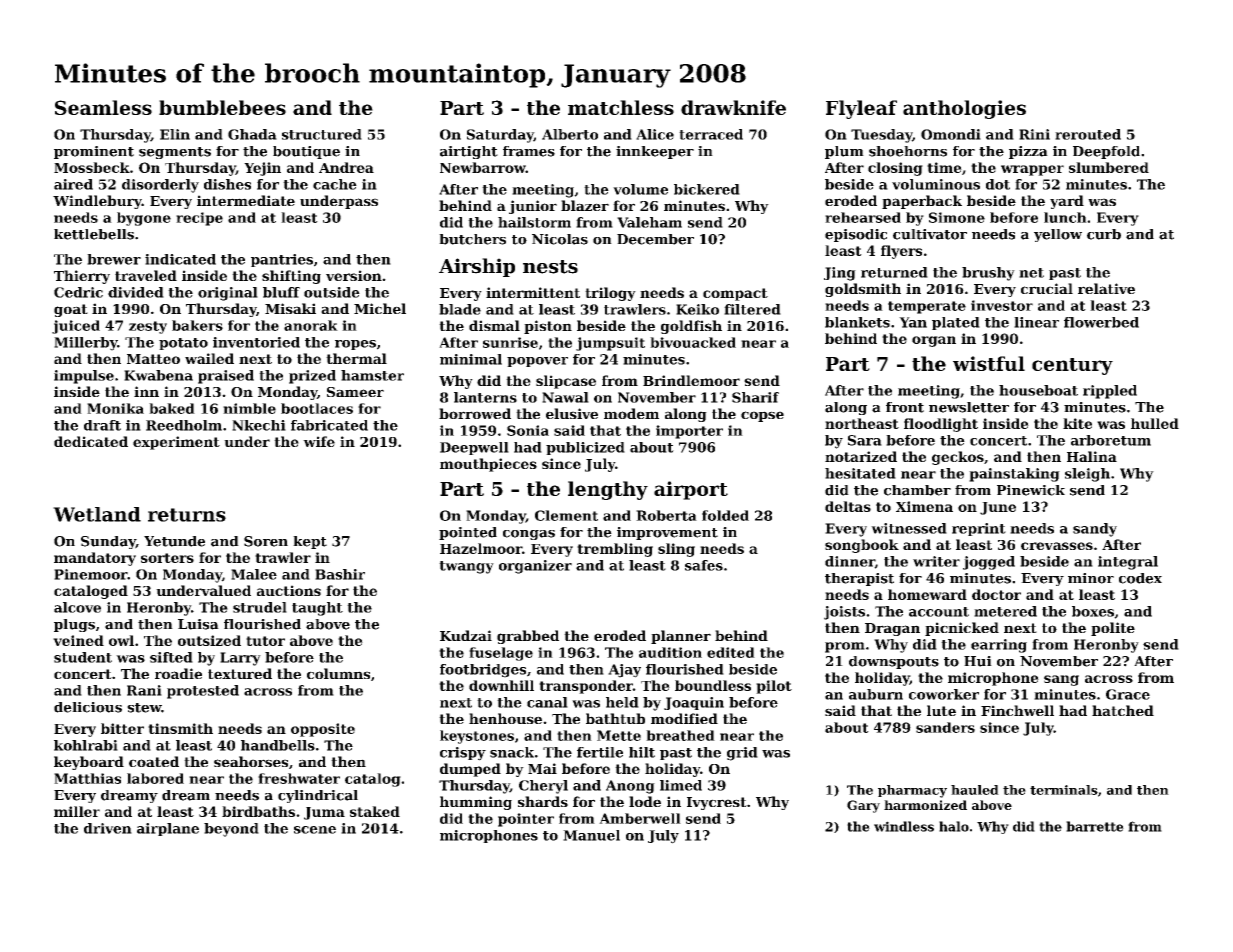 This page has height=952, width=1233. Describe the element at coordinates (184, 425) in the page. I see `Reedholm` at that location.
